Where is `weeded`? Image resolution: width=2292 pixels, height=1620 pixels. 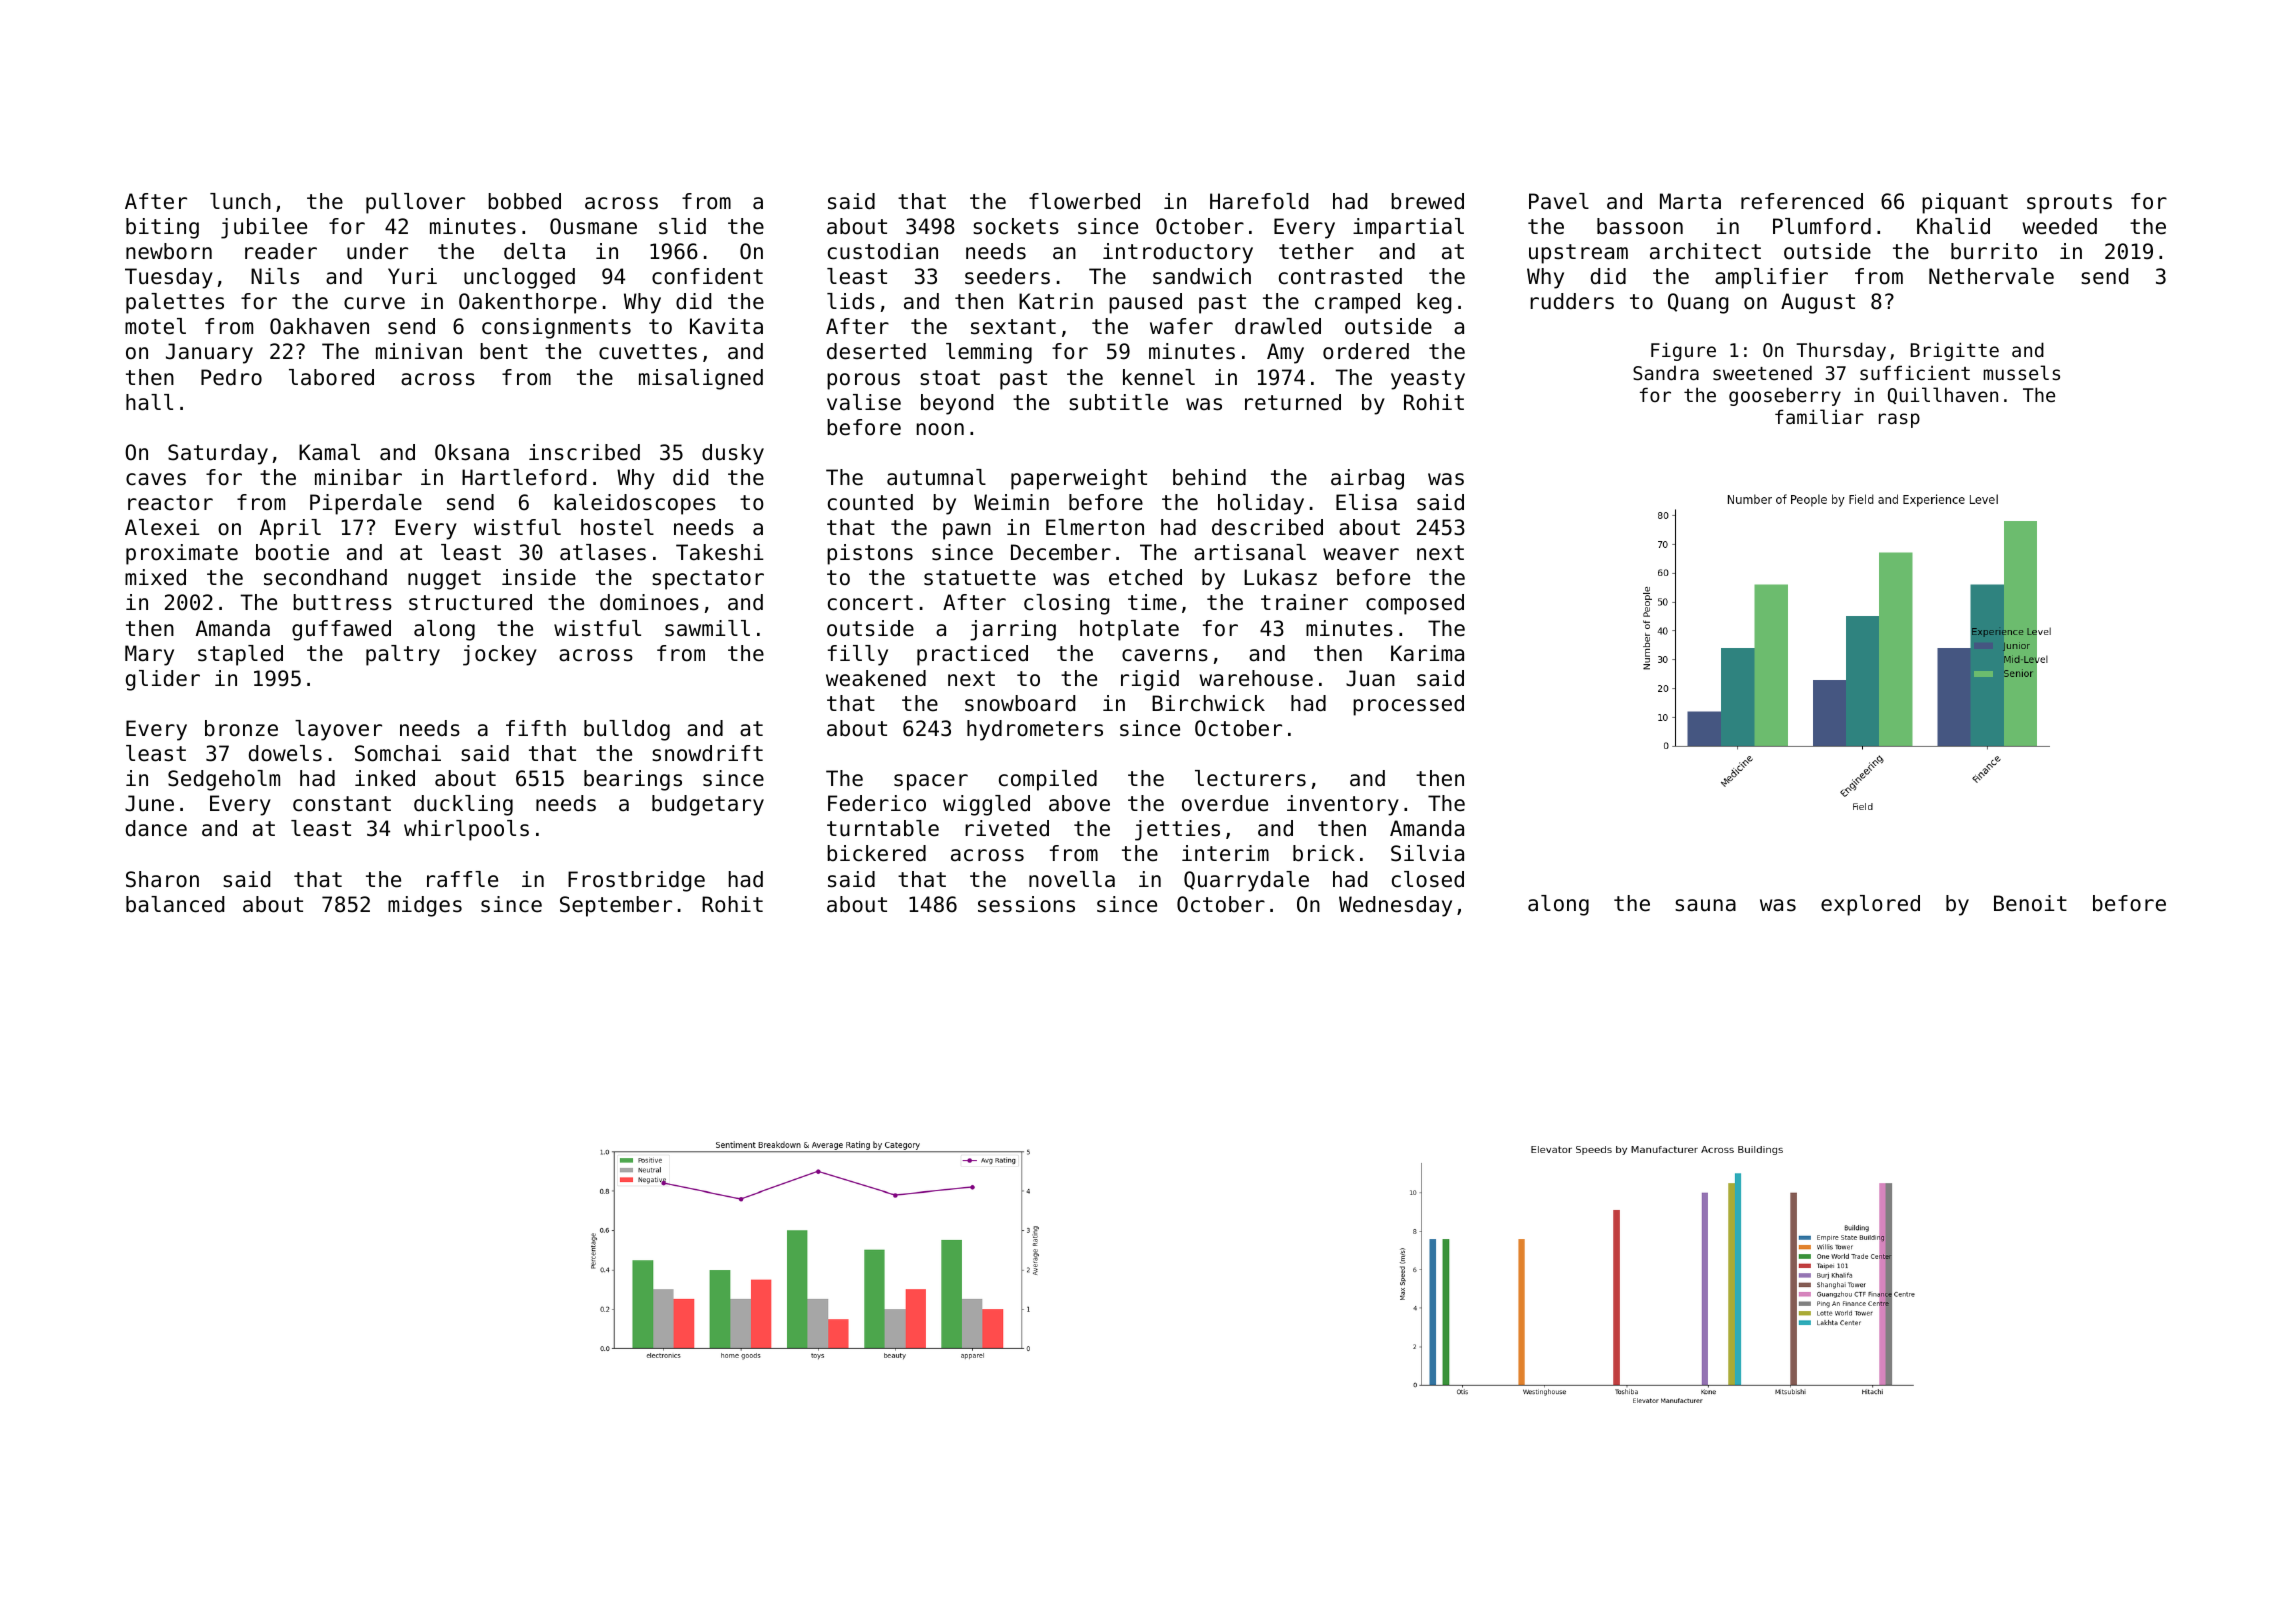
weeded is located at coordinates (2059, 226).
